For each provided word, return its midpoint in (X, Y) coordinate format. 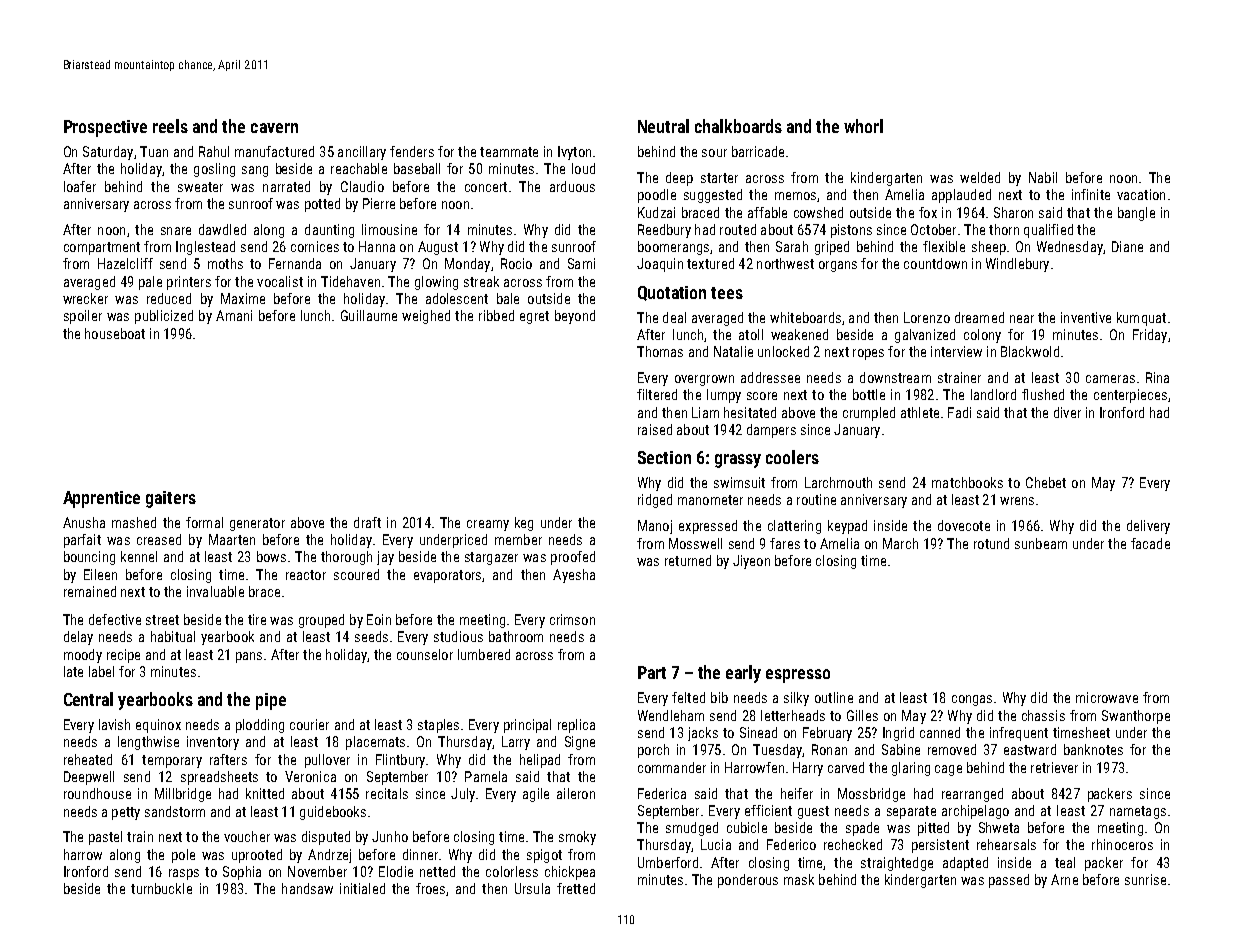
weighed (426, 317)
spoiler (83, 317)
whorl (863, 126)
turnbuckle (161, 888)
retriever (1054, 767)
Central (88, 699)
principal (527, 726)
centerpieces (1130, 396)
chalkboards (738, 126)
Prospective (105, 128)
